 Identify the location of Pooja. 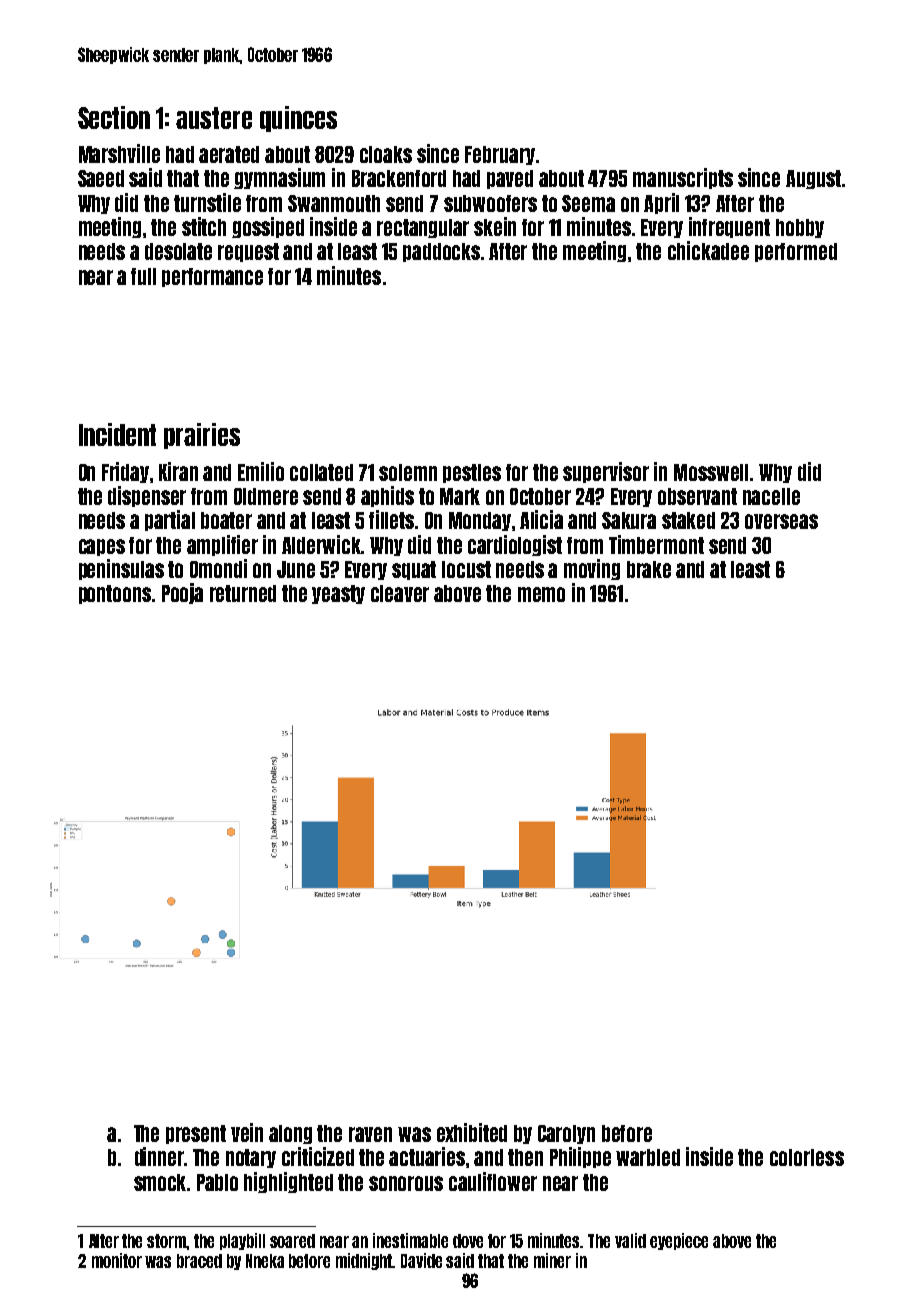
(182, 593).
